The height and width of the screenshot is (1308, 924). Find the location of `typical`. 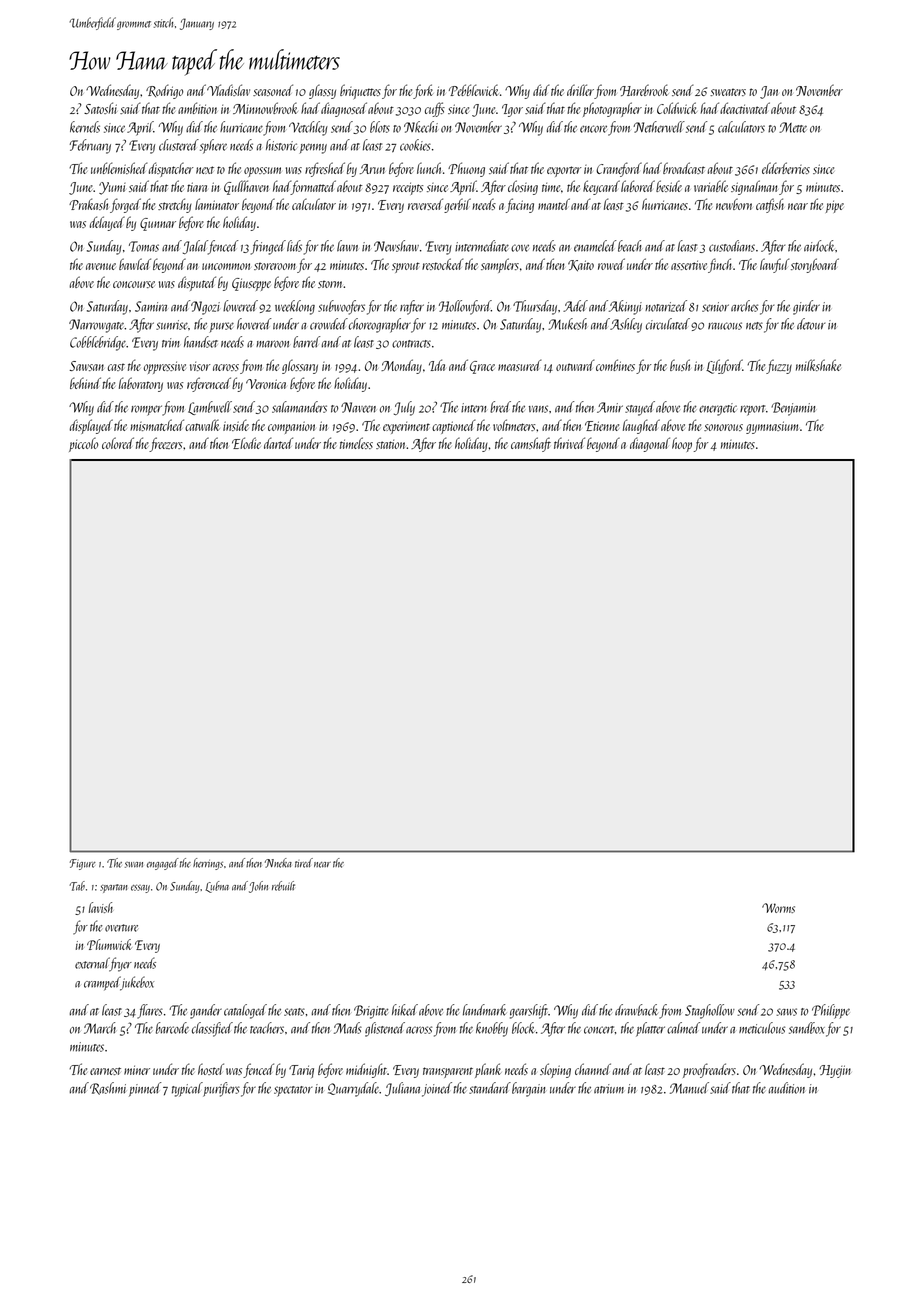

typical is located at coordinates (187, 1089).
